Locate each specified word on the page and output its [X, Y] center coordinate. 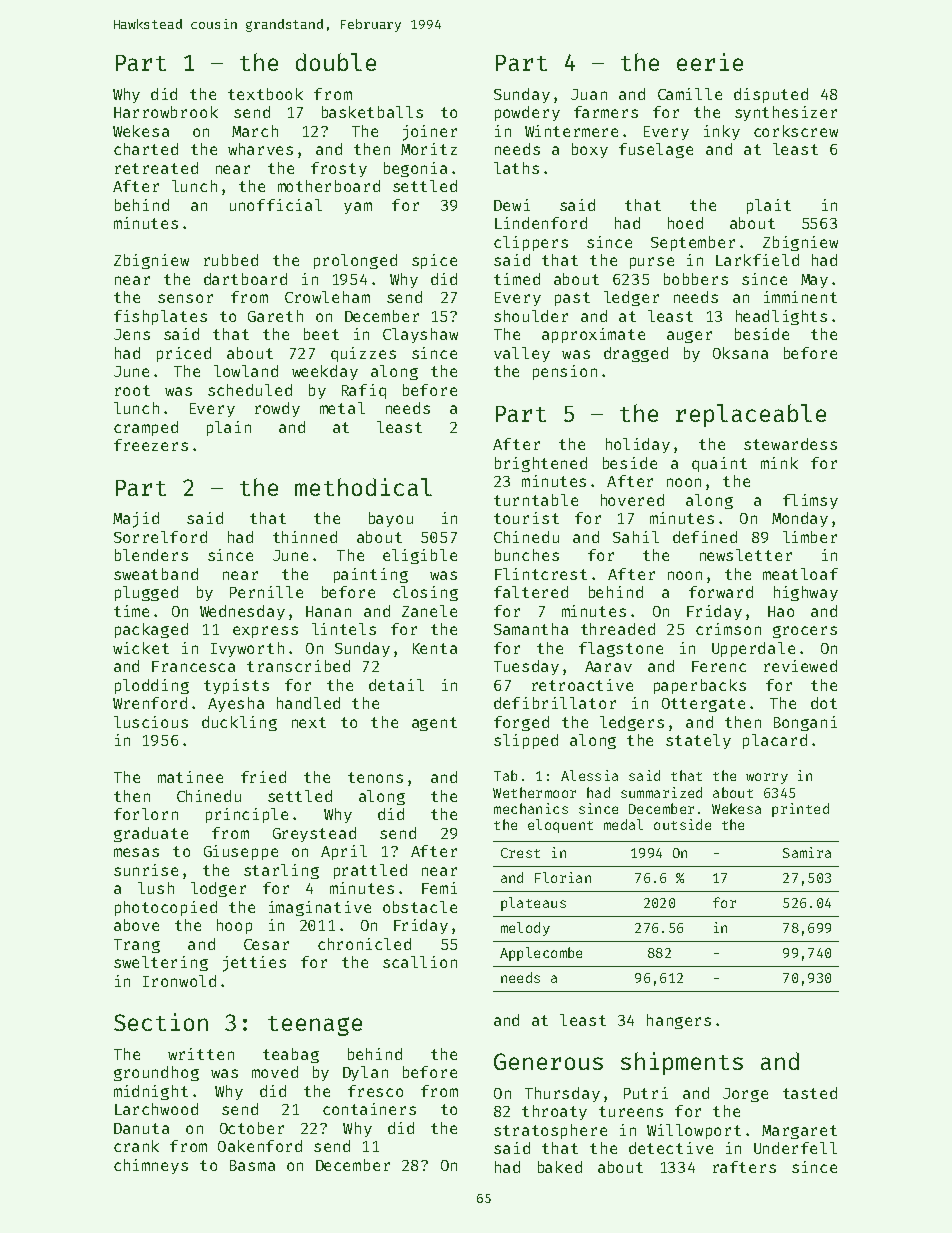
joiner [430, 133]
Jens [132, 334]
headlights [781, 317]
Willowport [694, 1131]
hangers [679, 1021]
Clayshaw [420, 335]
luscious [151, 722]
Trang [137, 946]
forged [521, 723]
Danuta [141, 1128]
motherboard [329, 186]
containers [369, 1109]
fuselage [656, 150]
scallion [420, 962]
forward [721, 592]
